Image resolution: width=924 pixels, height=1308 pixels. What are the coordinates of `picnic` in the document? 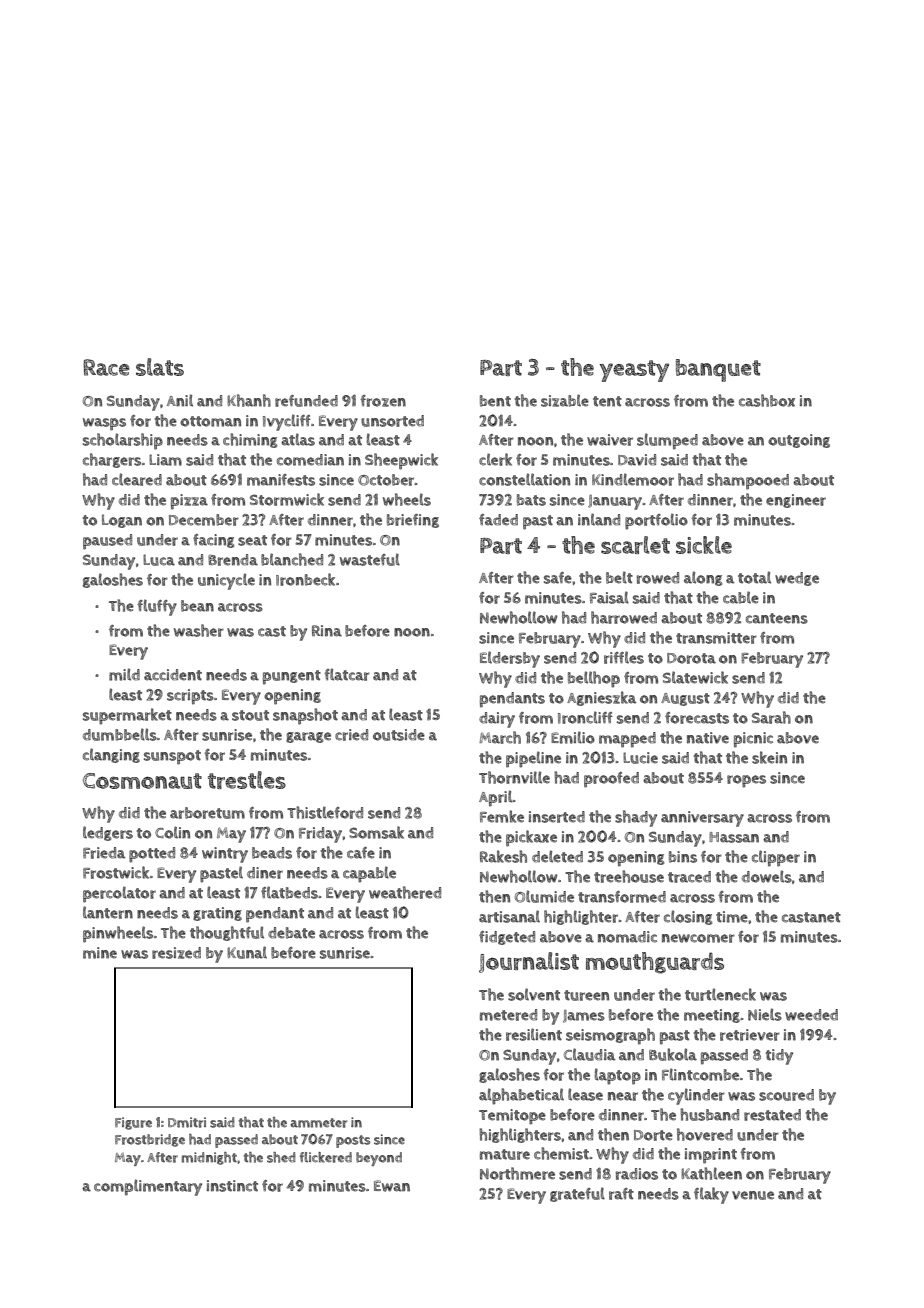 It's located at (753, 740).
